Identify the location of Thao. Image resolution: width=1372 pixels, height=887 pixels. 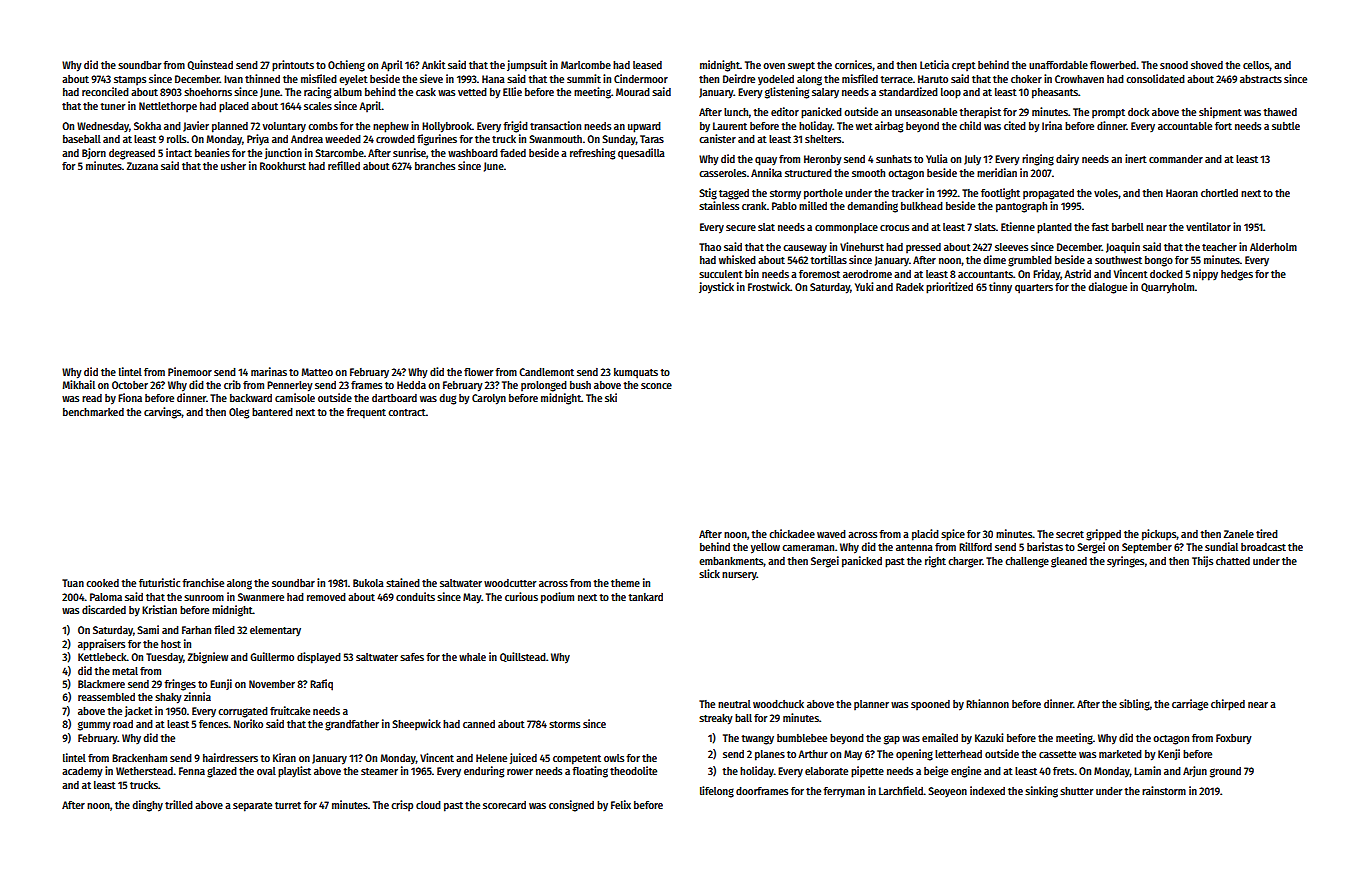
(710, 247).
